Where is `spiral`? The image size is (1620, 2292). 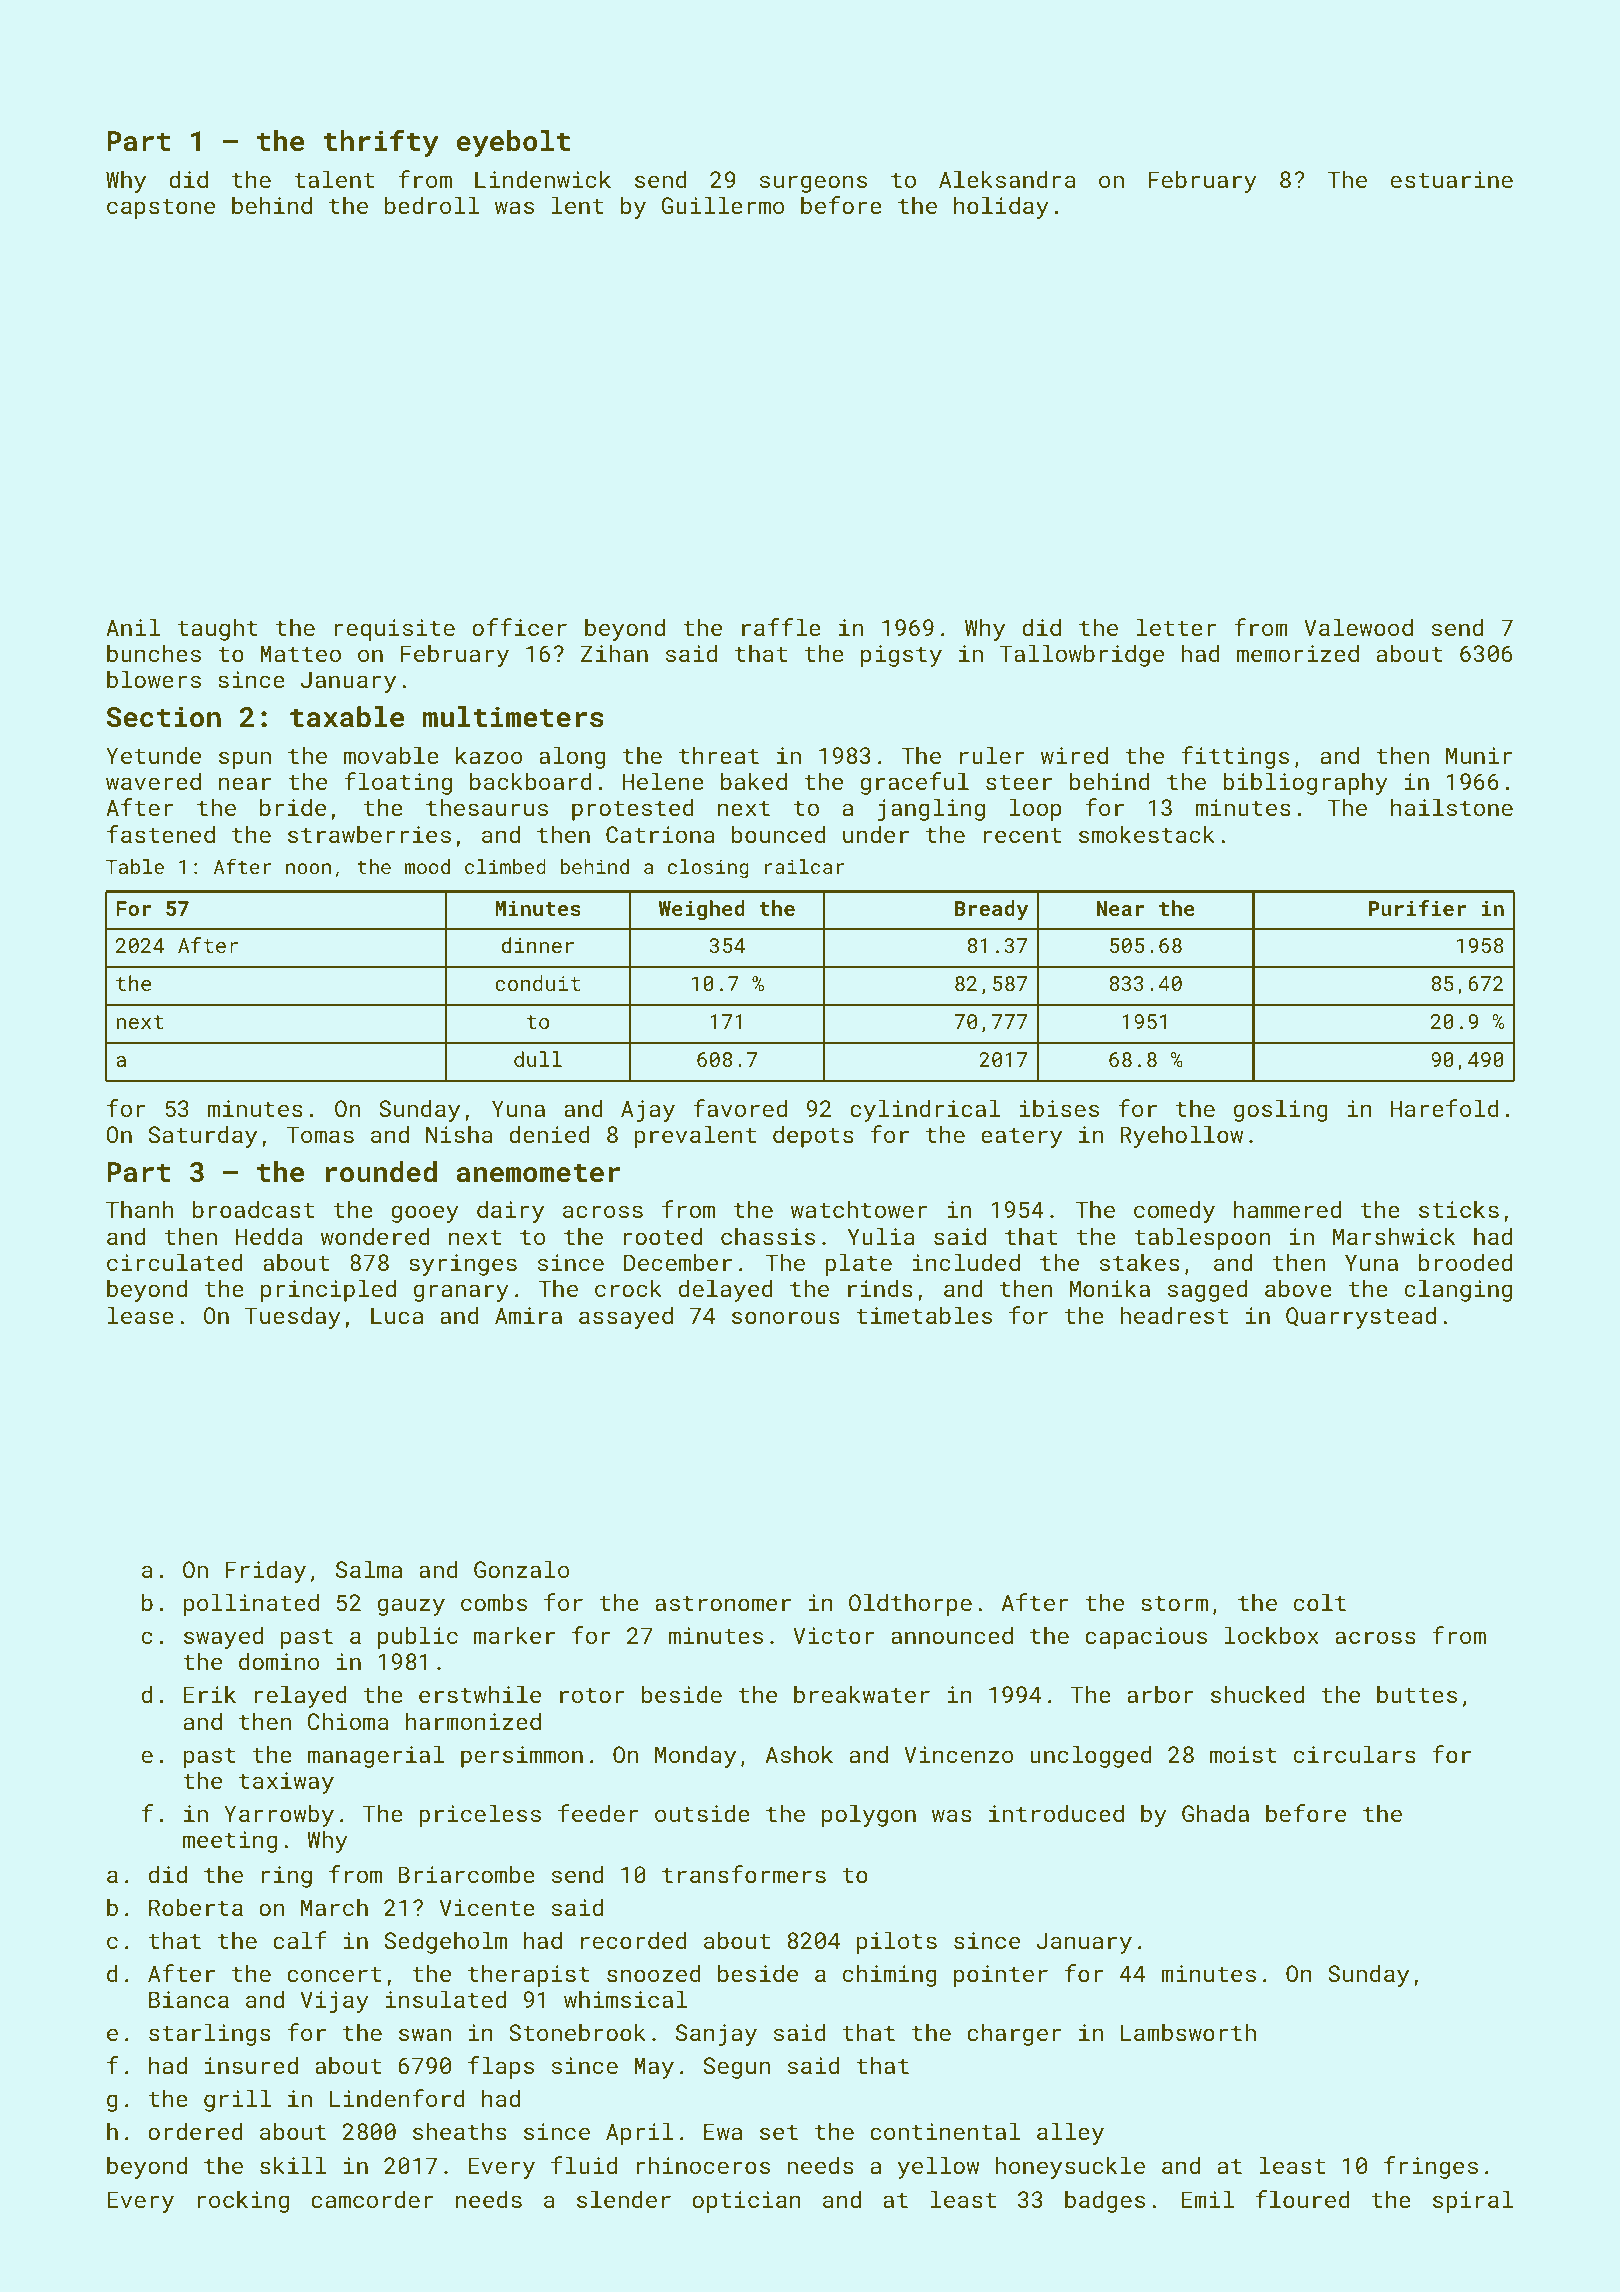 spiral is located at coordinates (1473, 2201).
